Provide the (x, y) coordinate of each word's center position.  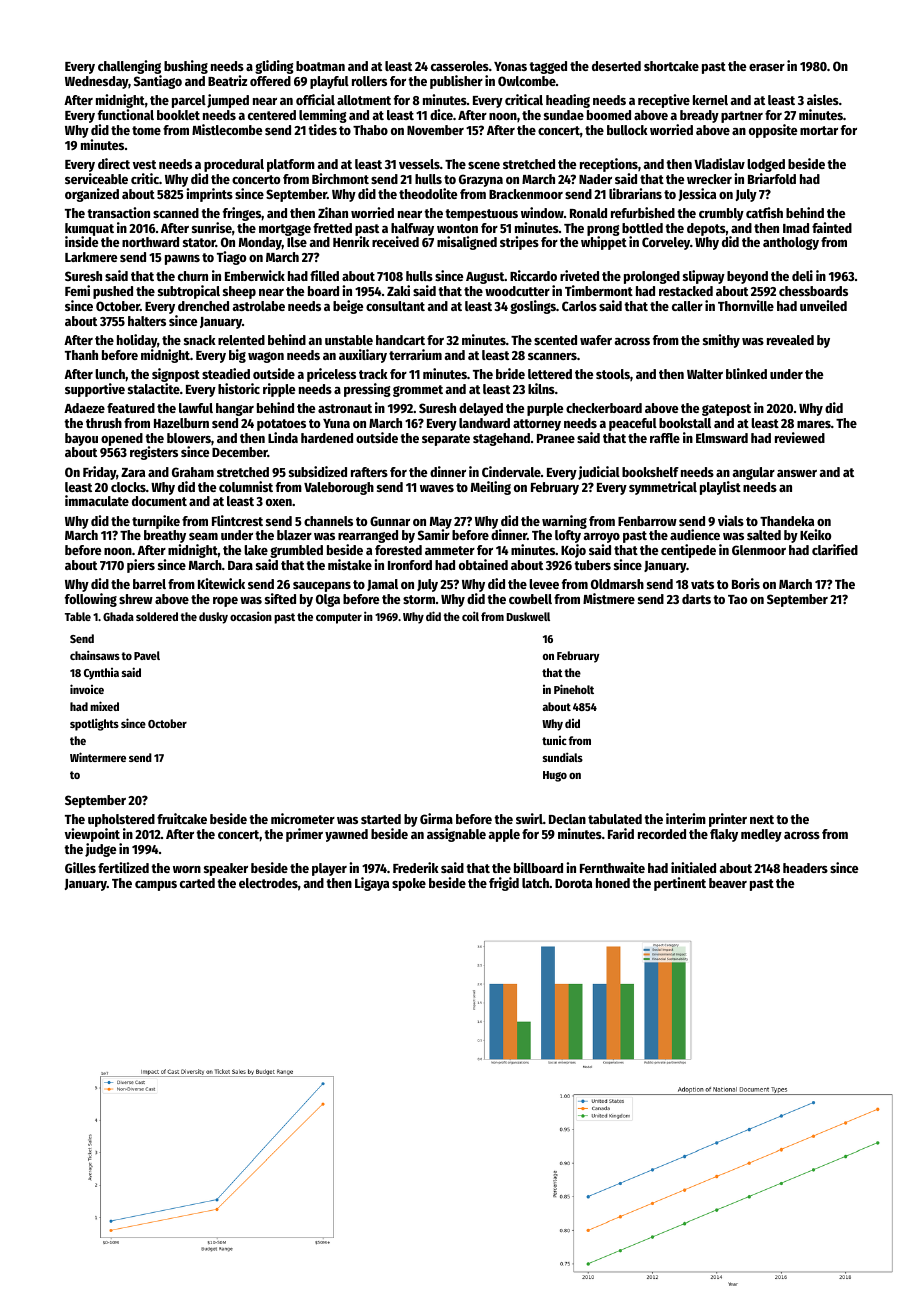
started (381, 819)
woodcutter (517, 291)
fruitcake (182, 818)
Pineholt (574, 689)
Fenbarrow (647, 521)
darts (696, 599)
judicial (599, 473)
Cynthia (101, 674)
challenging (129, 67)
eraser (767, 67)
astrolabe (259, 306)
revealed (790, 340)
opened (122, 439)
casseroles (460, 66)
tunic (554, 740)
